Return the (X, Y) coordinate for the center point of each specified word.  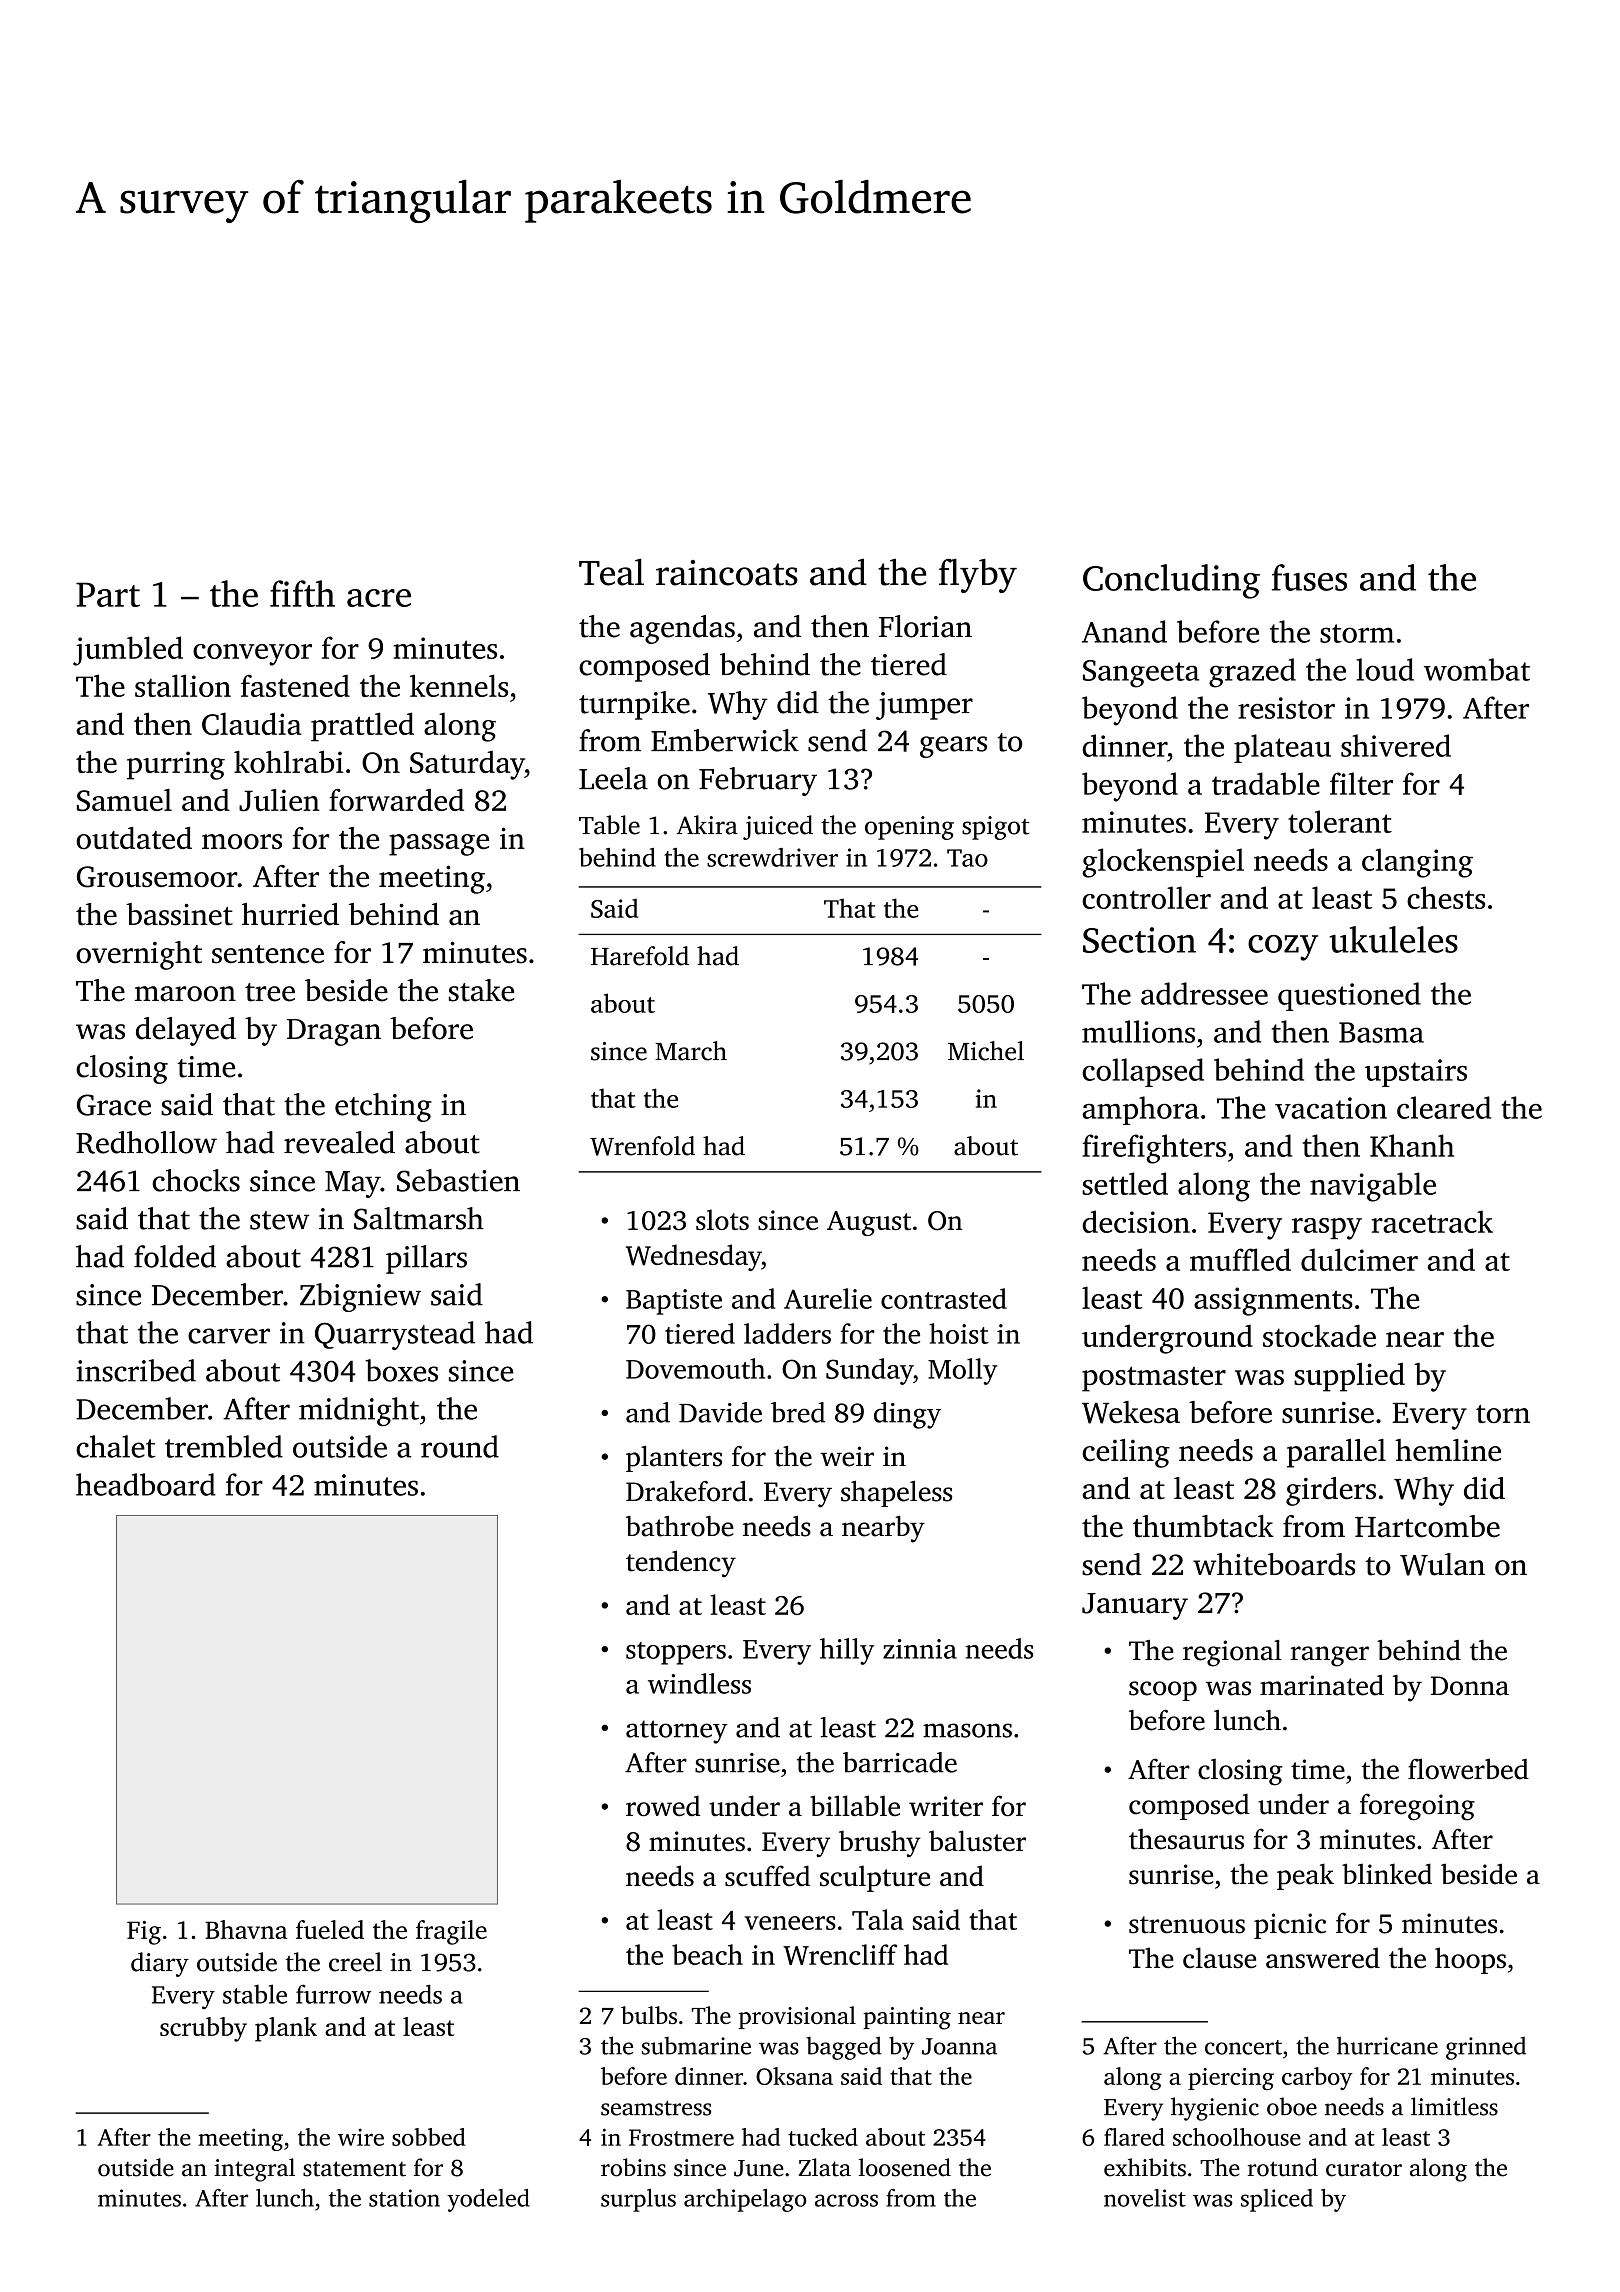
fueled (330, 1929)
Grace (114, 1105)
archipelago (745, 2200)
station (404, 2198)
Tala (878, 1919)
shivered (1396, 745)
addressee (1204, 993)
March (691, 1051)
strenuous (1187, 1925)
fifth (302, 593)
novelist (1145, 2198)
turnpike (634, 705)
